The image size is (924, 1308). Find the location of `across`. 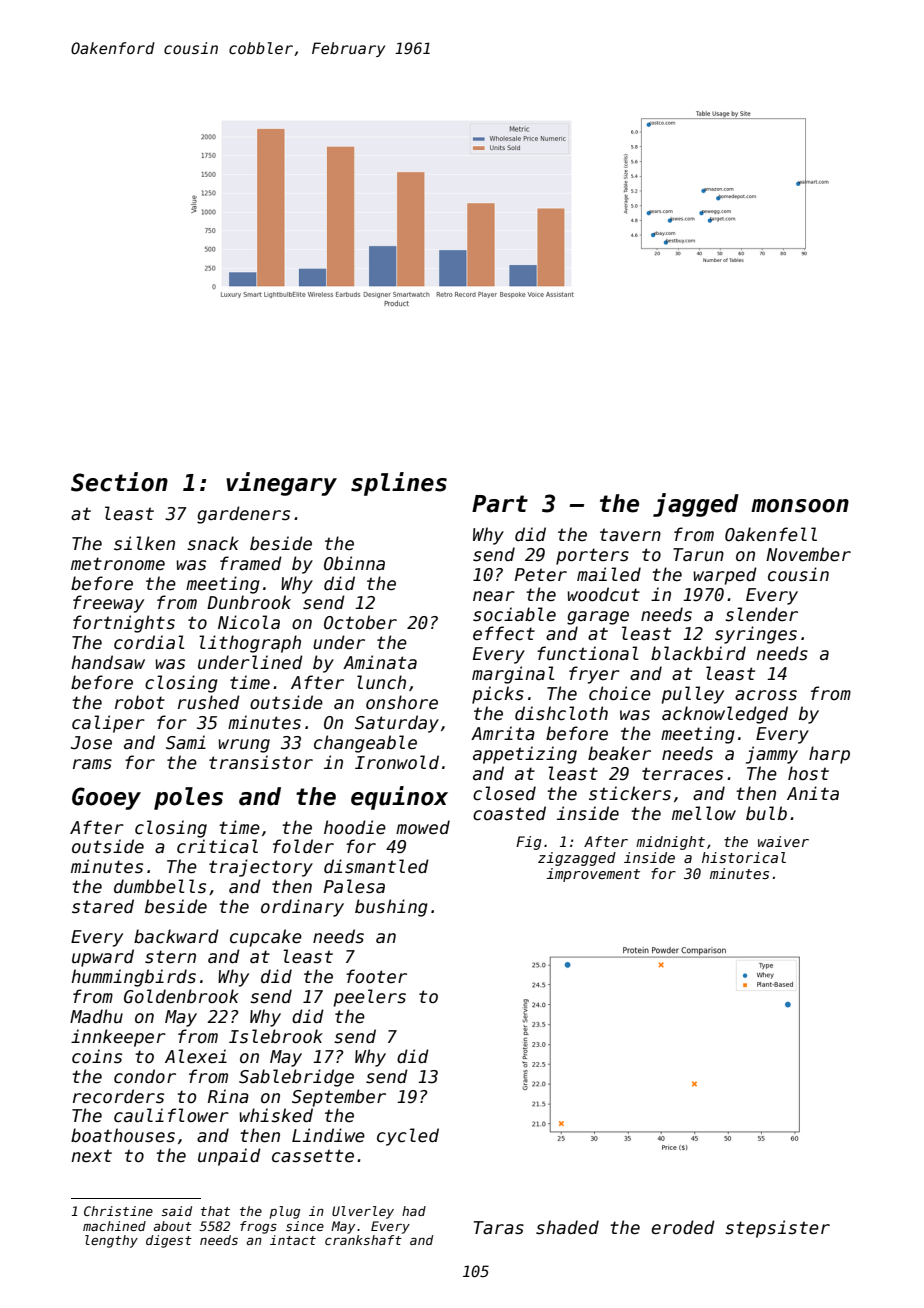

across is located at coordinates (766, 695).
